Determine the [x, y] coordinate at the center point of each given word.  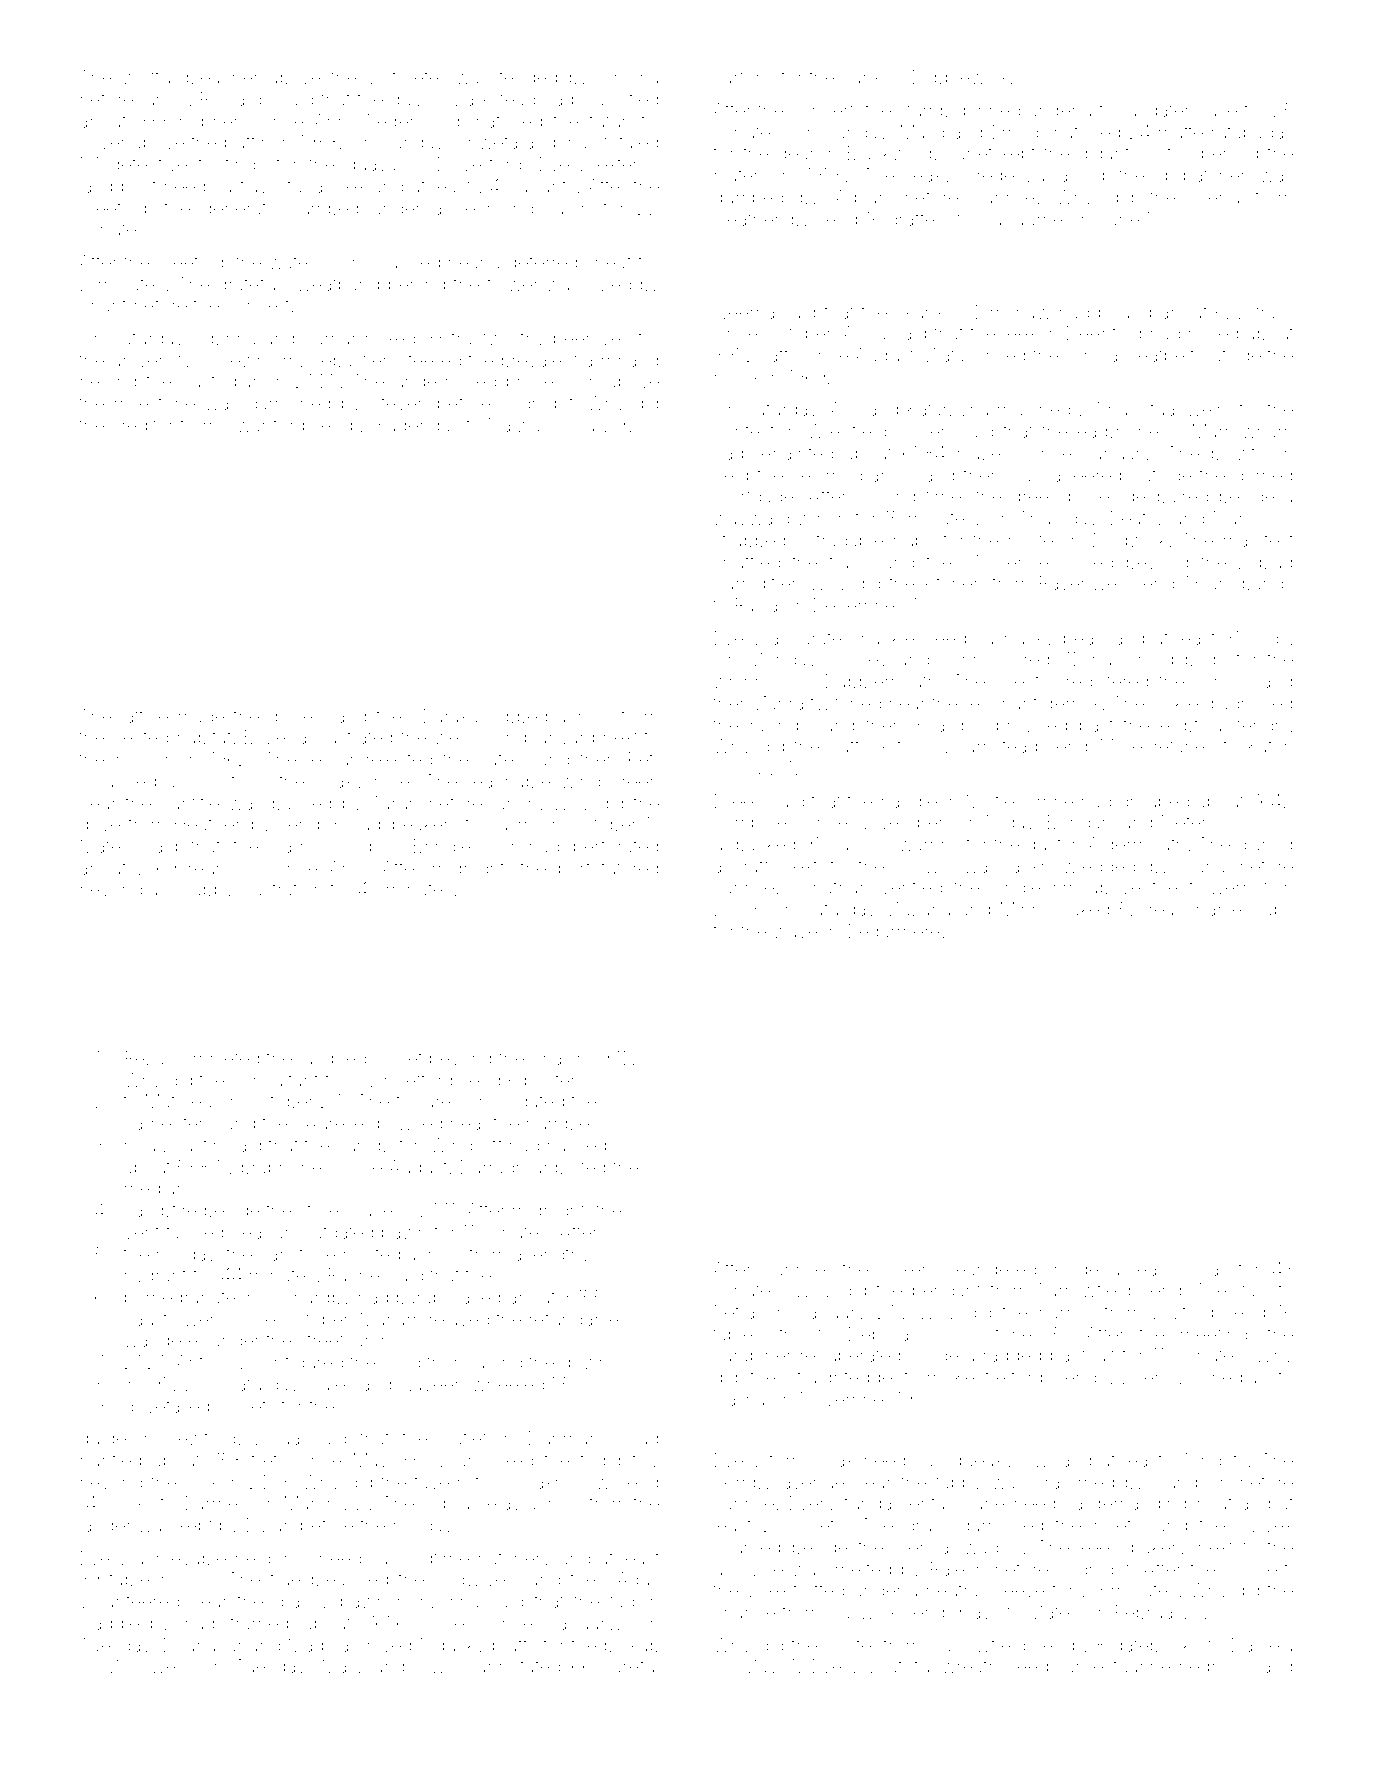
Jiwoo [441, 1666]
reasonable [1196, 909]
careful [631, 1665]
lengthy [560, 1256]
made [201, 716]
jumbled [332, 1060]
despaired [1167, 497]
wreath [970, 1666]
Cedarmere [892, 931]
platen [738, 177]
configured [298, 1363]
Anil [845, 409]
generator [243, 210]
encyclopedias [1205, 1379]
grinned [988, 112]
